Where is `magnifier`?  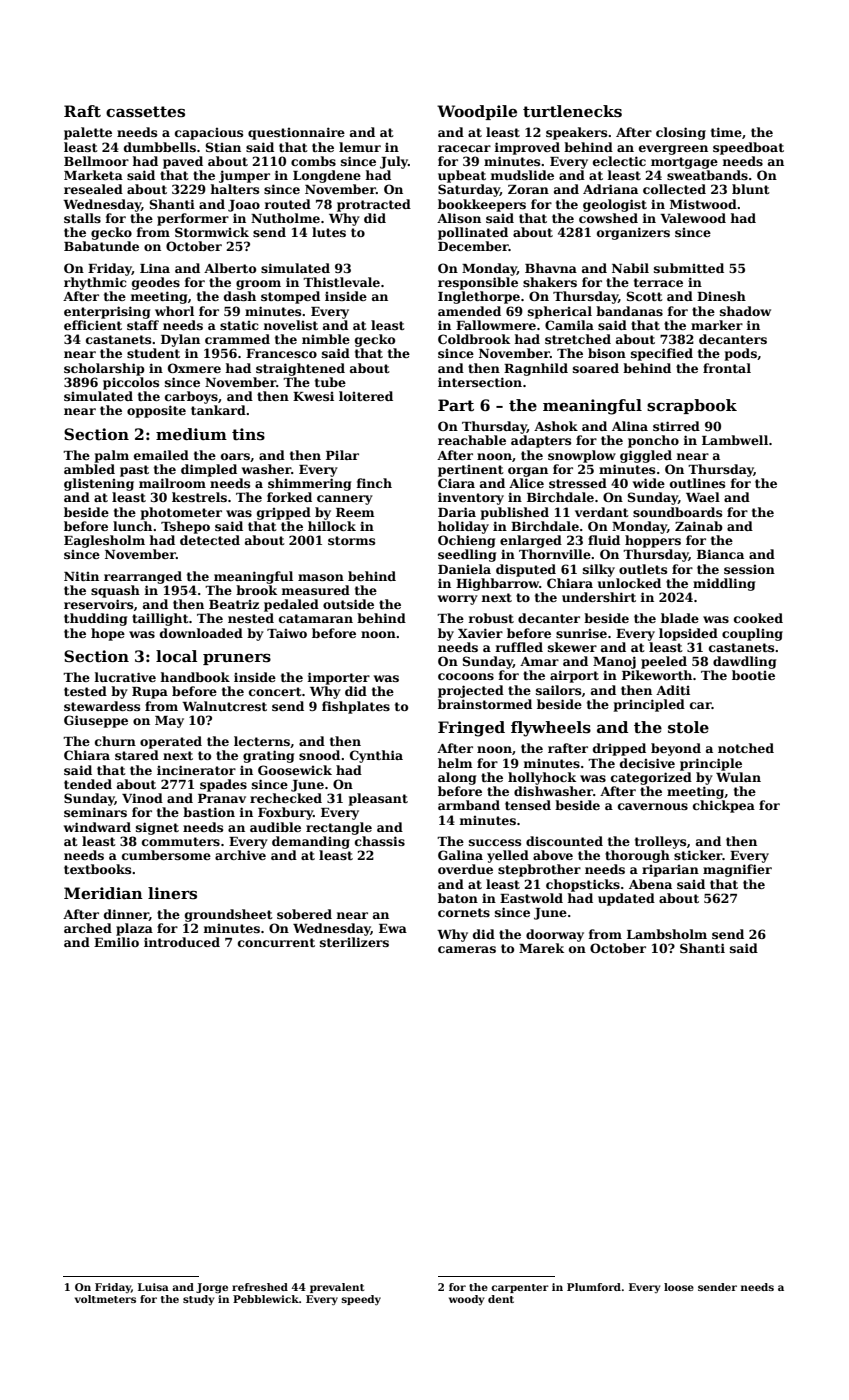
magnifier is located at coordinates (737, 870).
